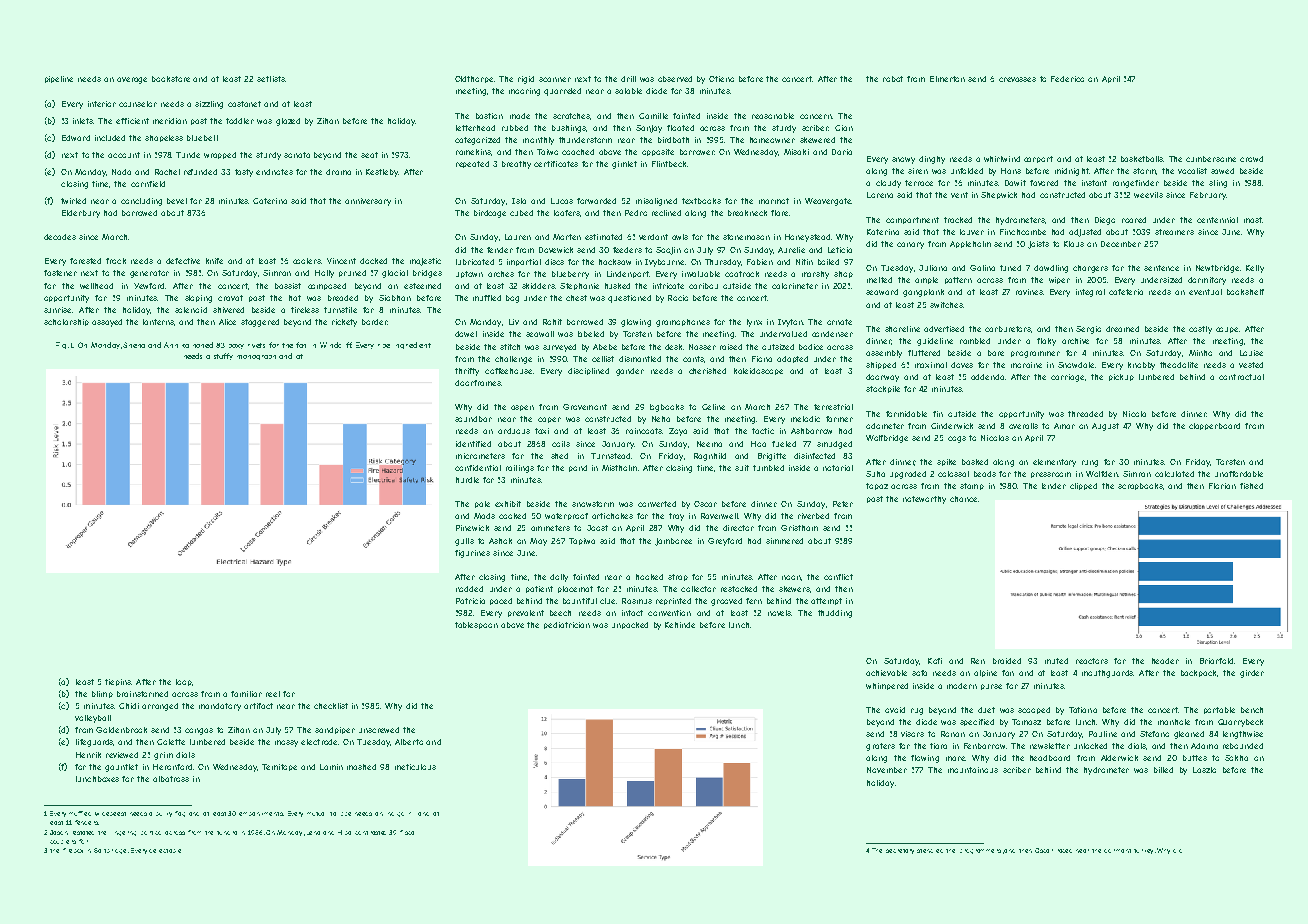 This document has height=924, width=1308. Describe the element at coordinates (835, 614) in the document. I see `thudding` at that location.
